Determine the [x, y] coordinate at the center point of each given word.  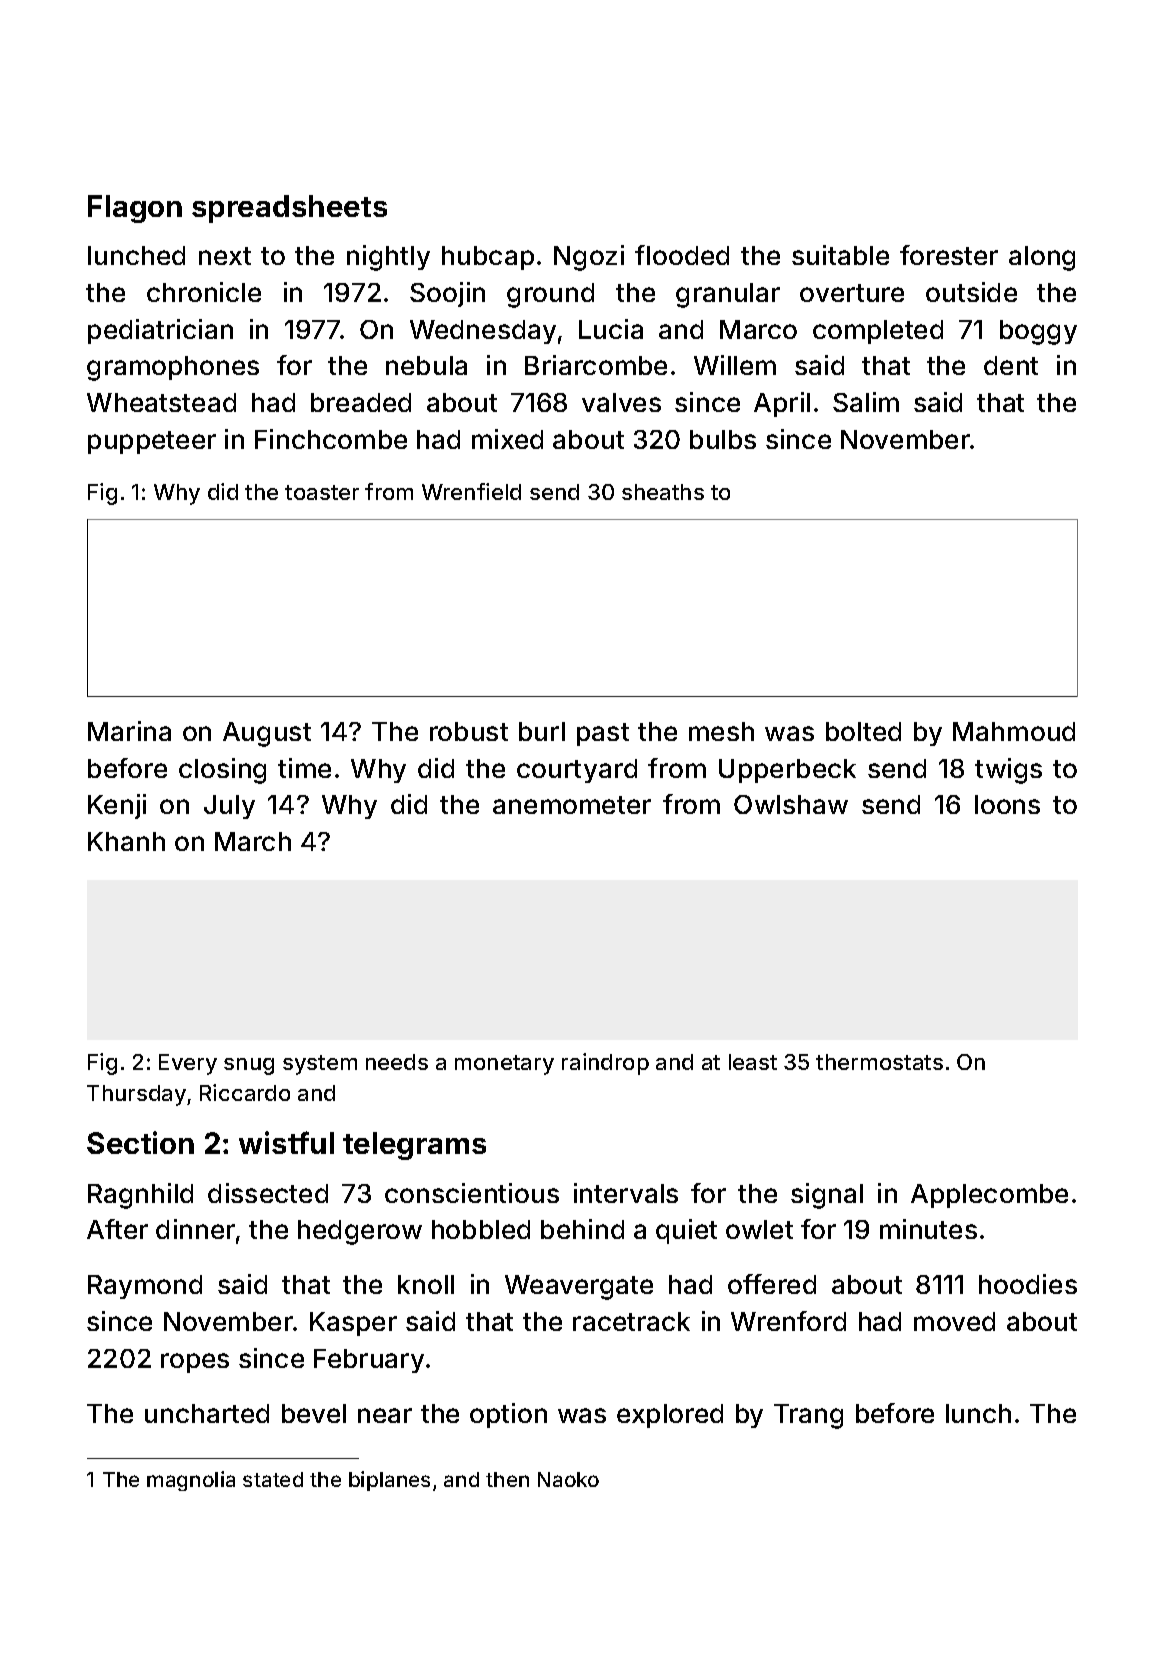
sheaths [663, 492]
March [253, 841]
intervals [626, 1193]
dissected [268, 1193]
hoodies [1028, 1284]
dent [1011, 365]
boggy [1038, 332]
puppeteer [152, 442]
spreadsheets [289, 209]
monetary [504, 1065]
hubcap [488, 258]
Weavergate [579, 1287]
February [369, 1361]
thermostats [879, 1062]
